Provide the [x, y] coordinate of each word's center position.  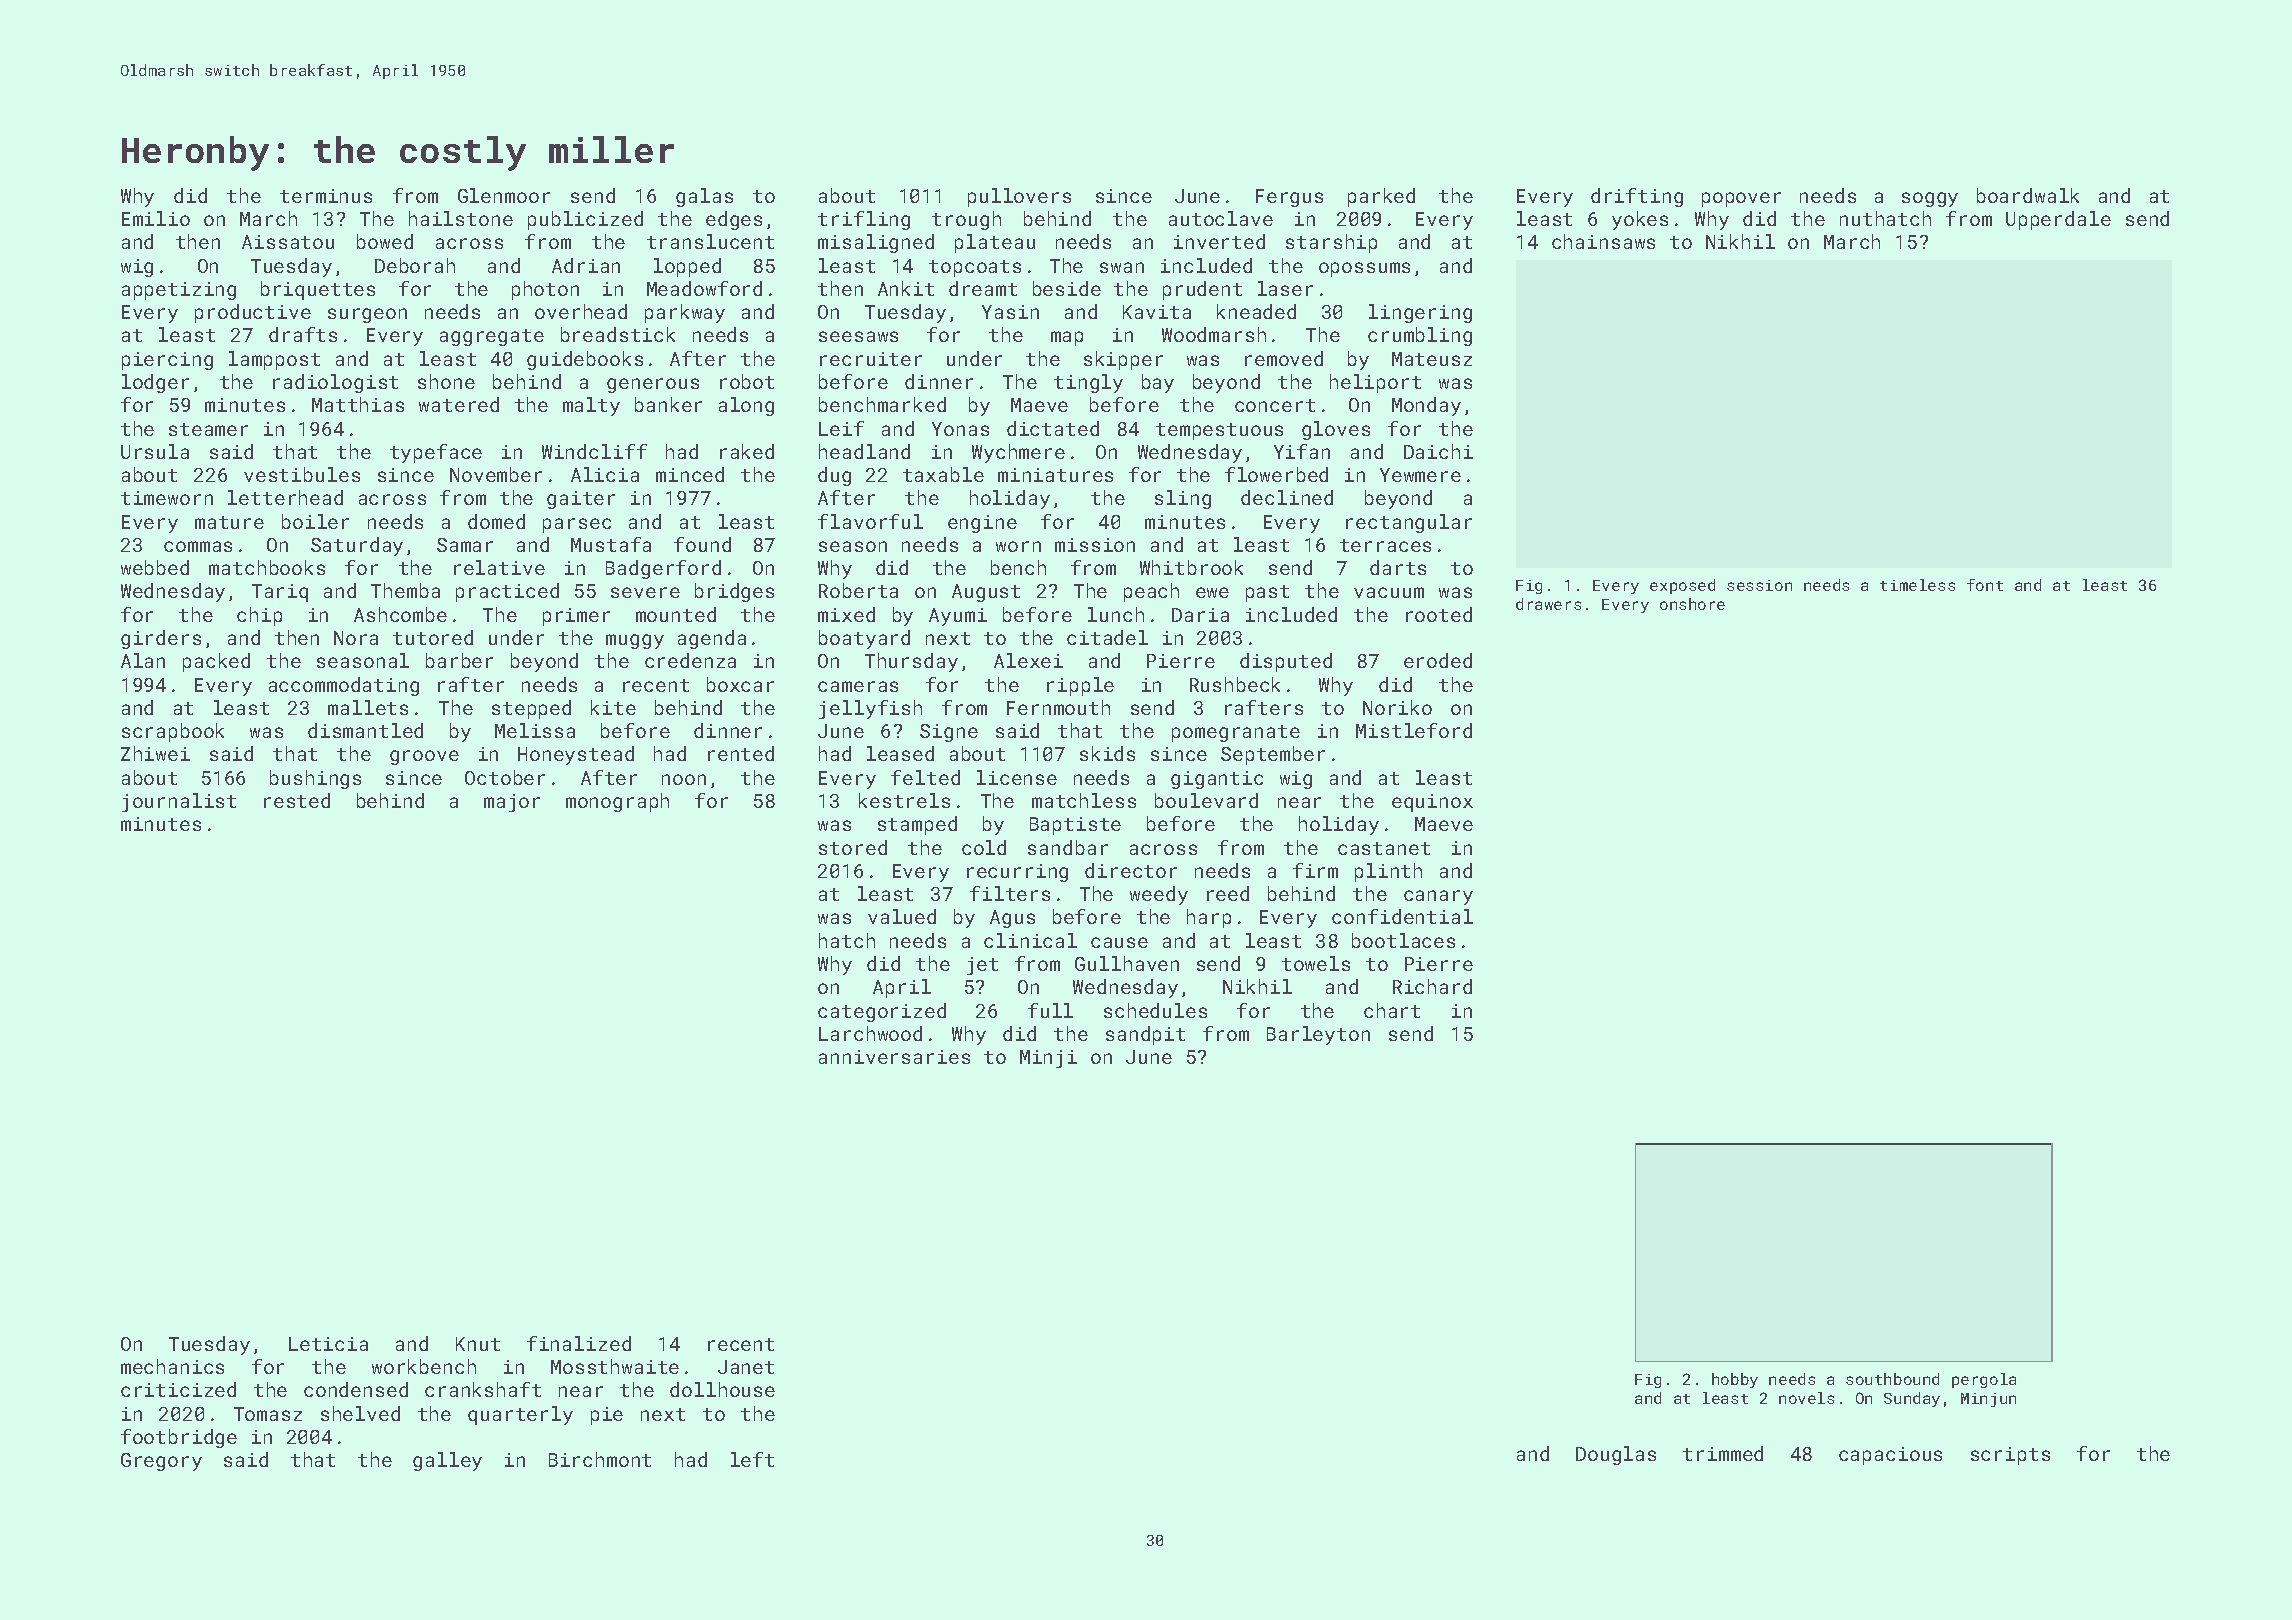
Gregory [161, 1462]
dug [834, 476]
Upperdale [2058, 220]
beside [1067, 288]
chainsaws [1603, 241]
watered [459, 404]
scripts [2010, 1456]
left [752, 1459]
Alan [143, 660]
